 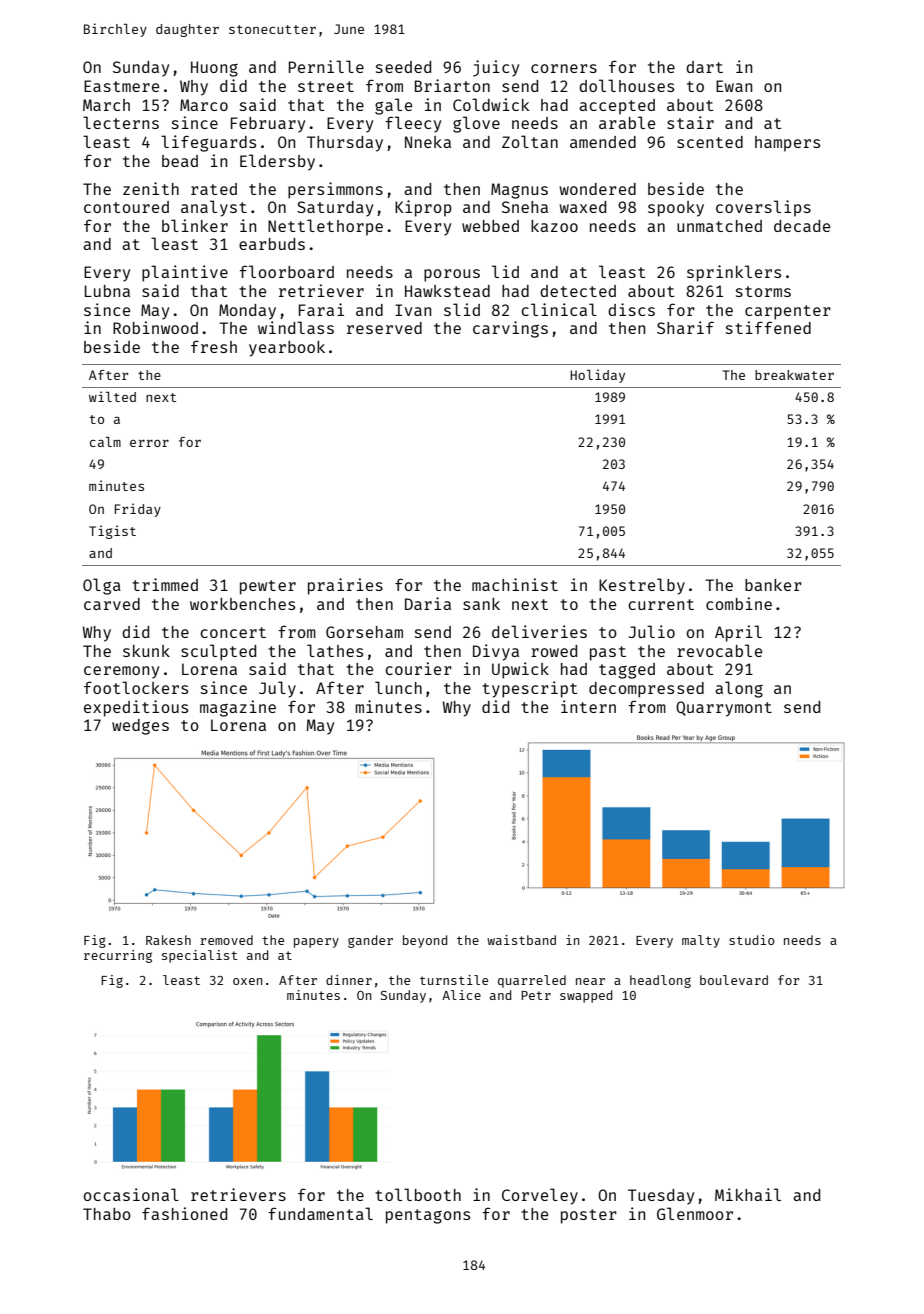 I want to click on turnstile, so click(x=454, y=980).
